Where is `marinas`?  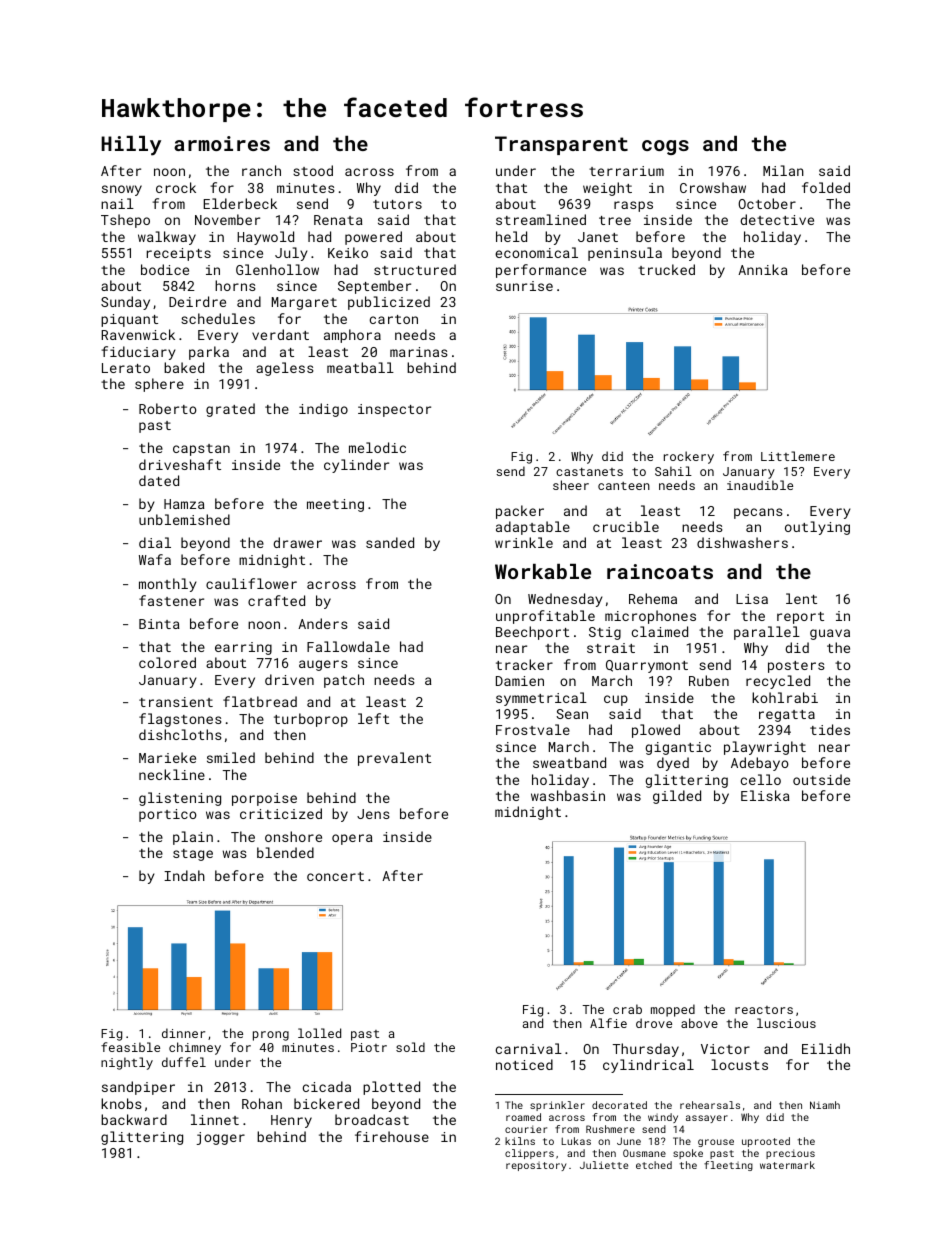
marinas is located at coordinates (419, 352).
